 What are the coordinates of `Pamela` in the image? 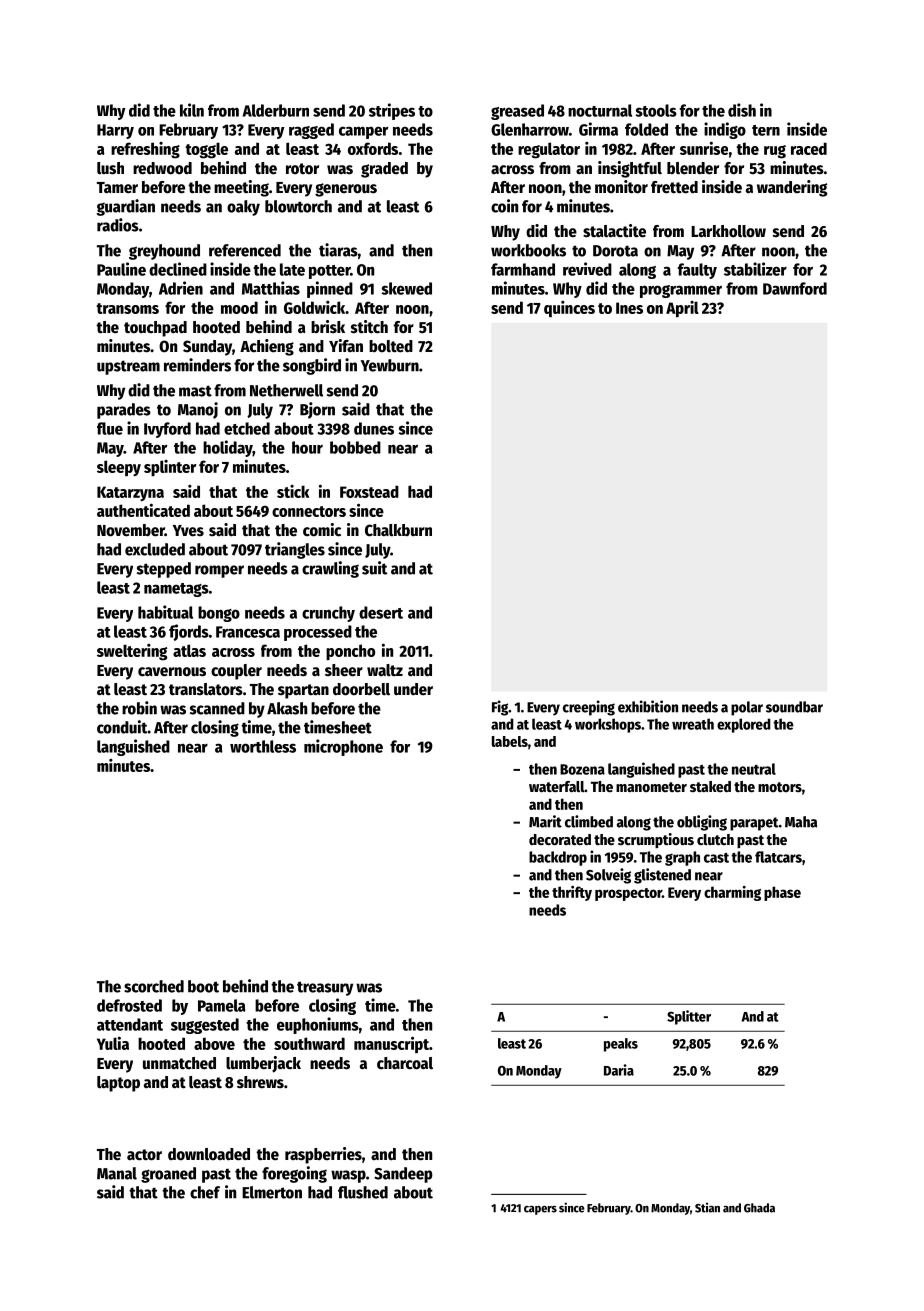 It's located at (222, 1005).
